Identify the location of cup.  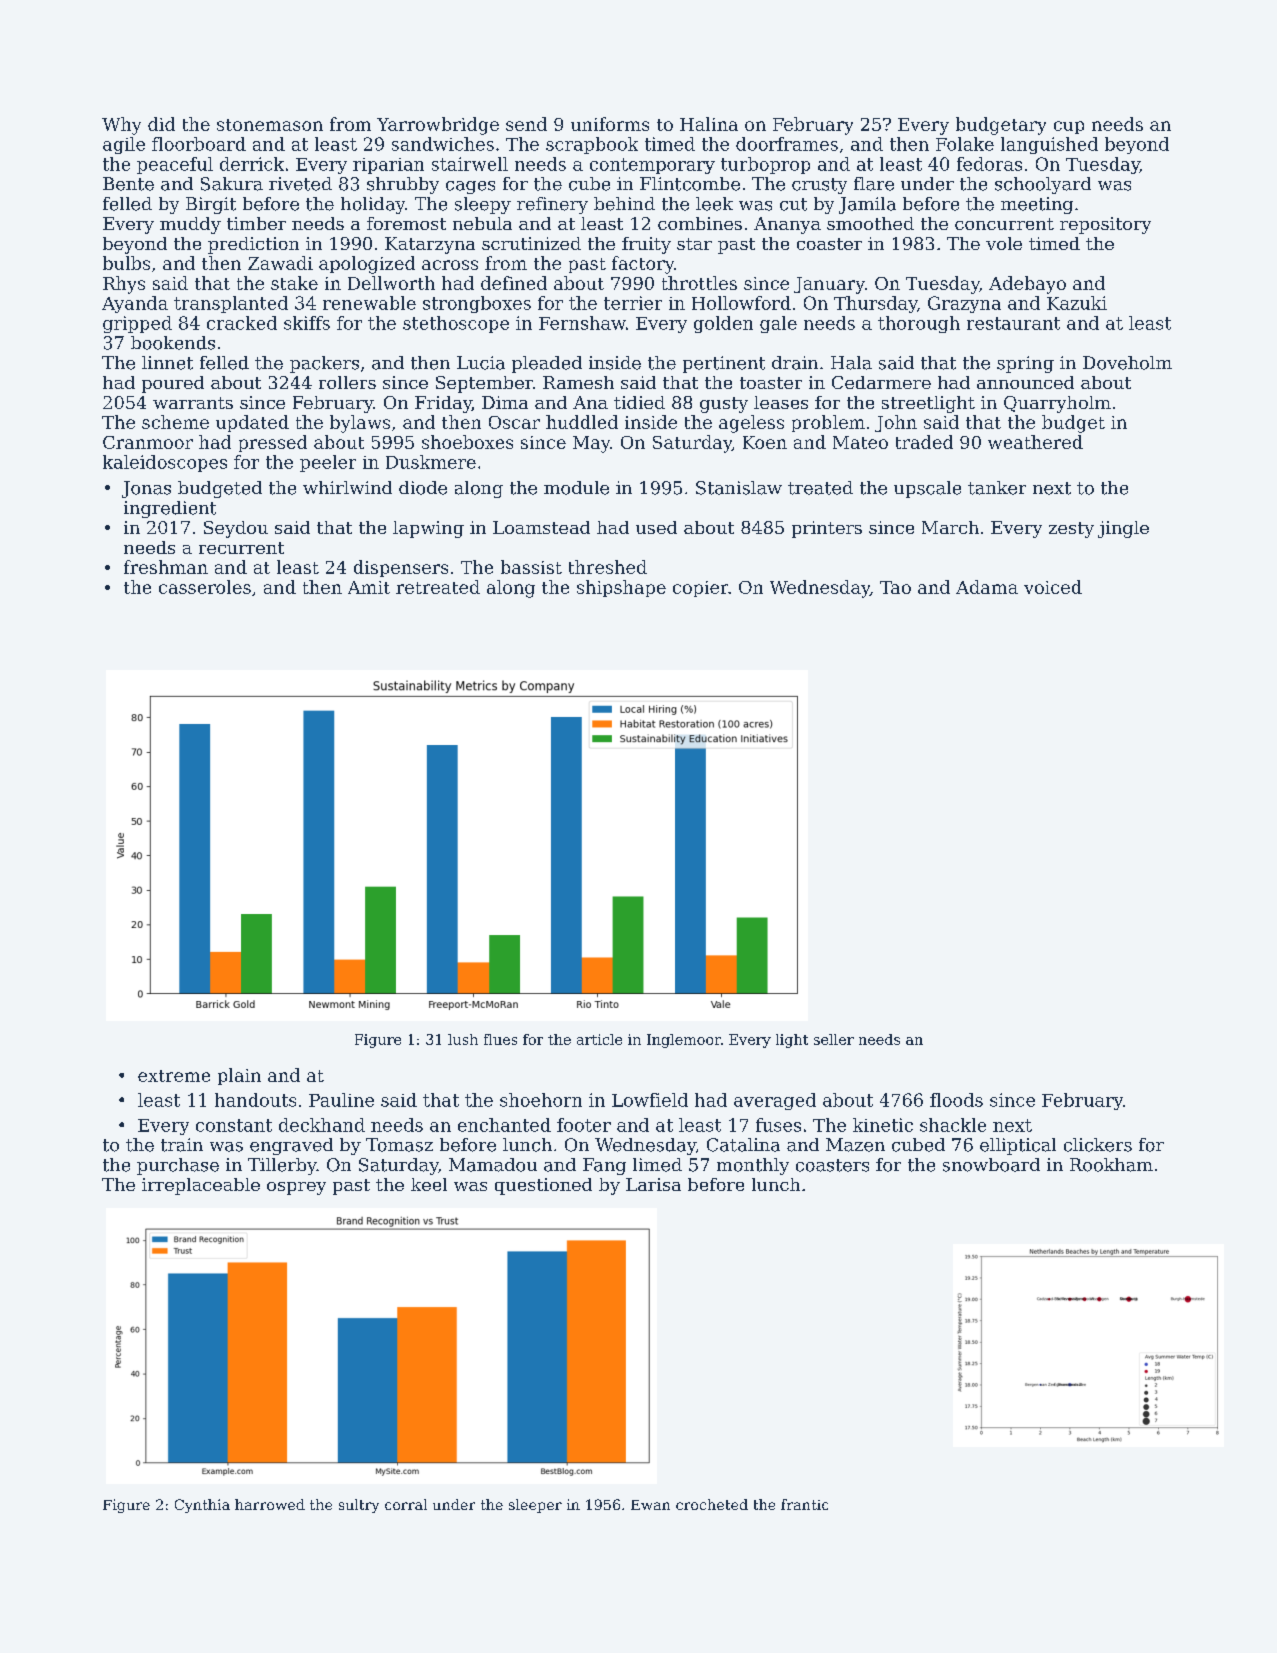
(1069, 127).
